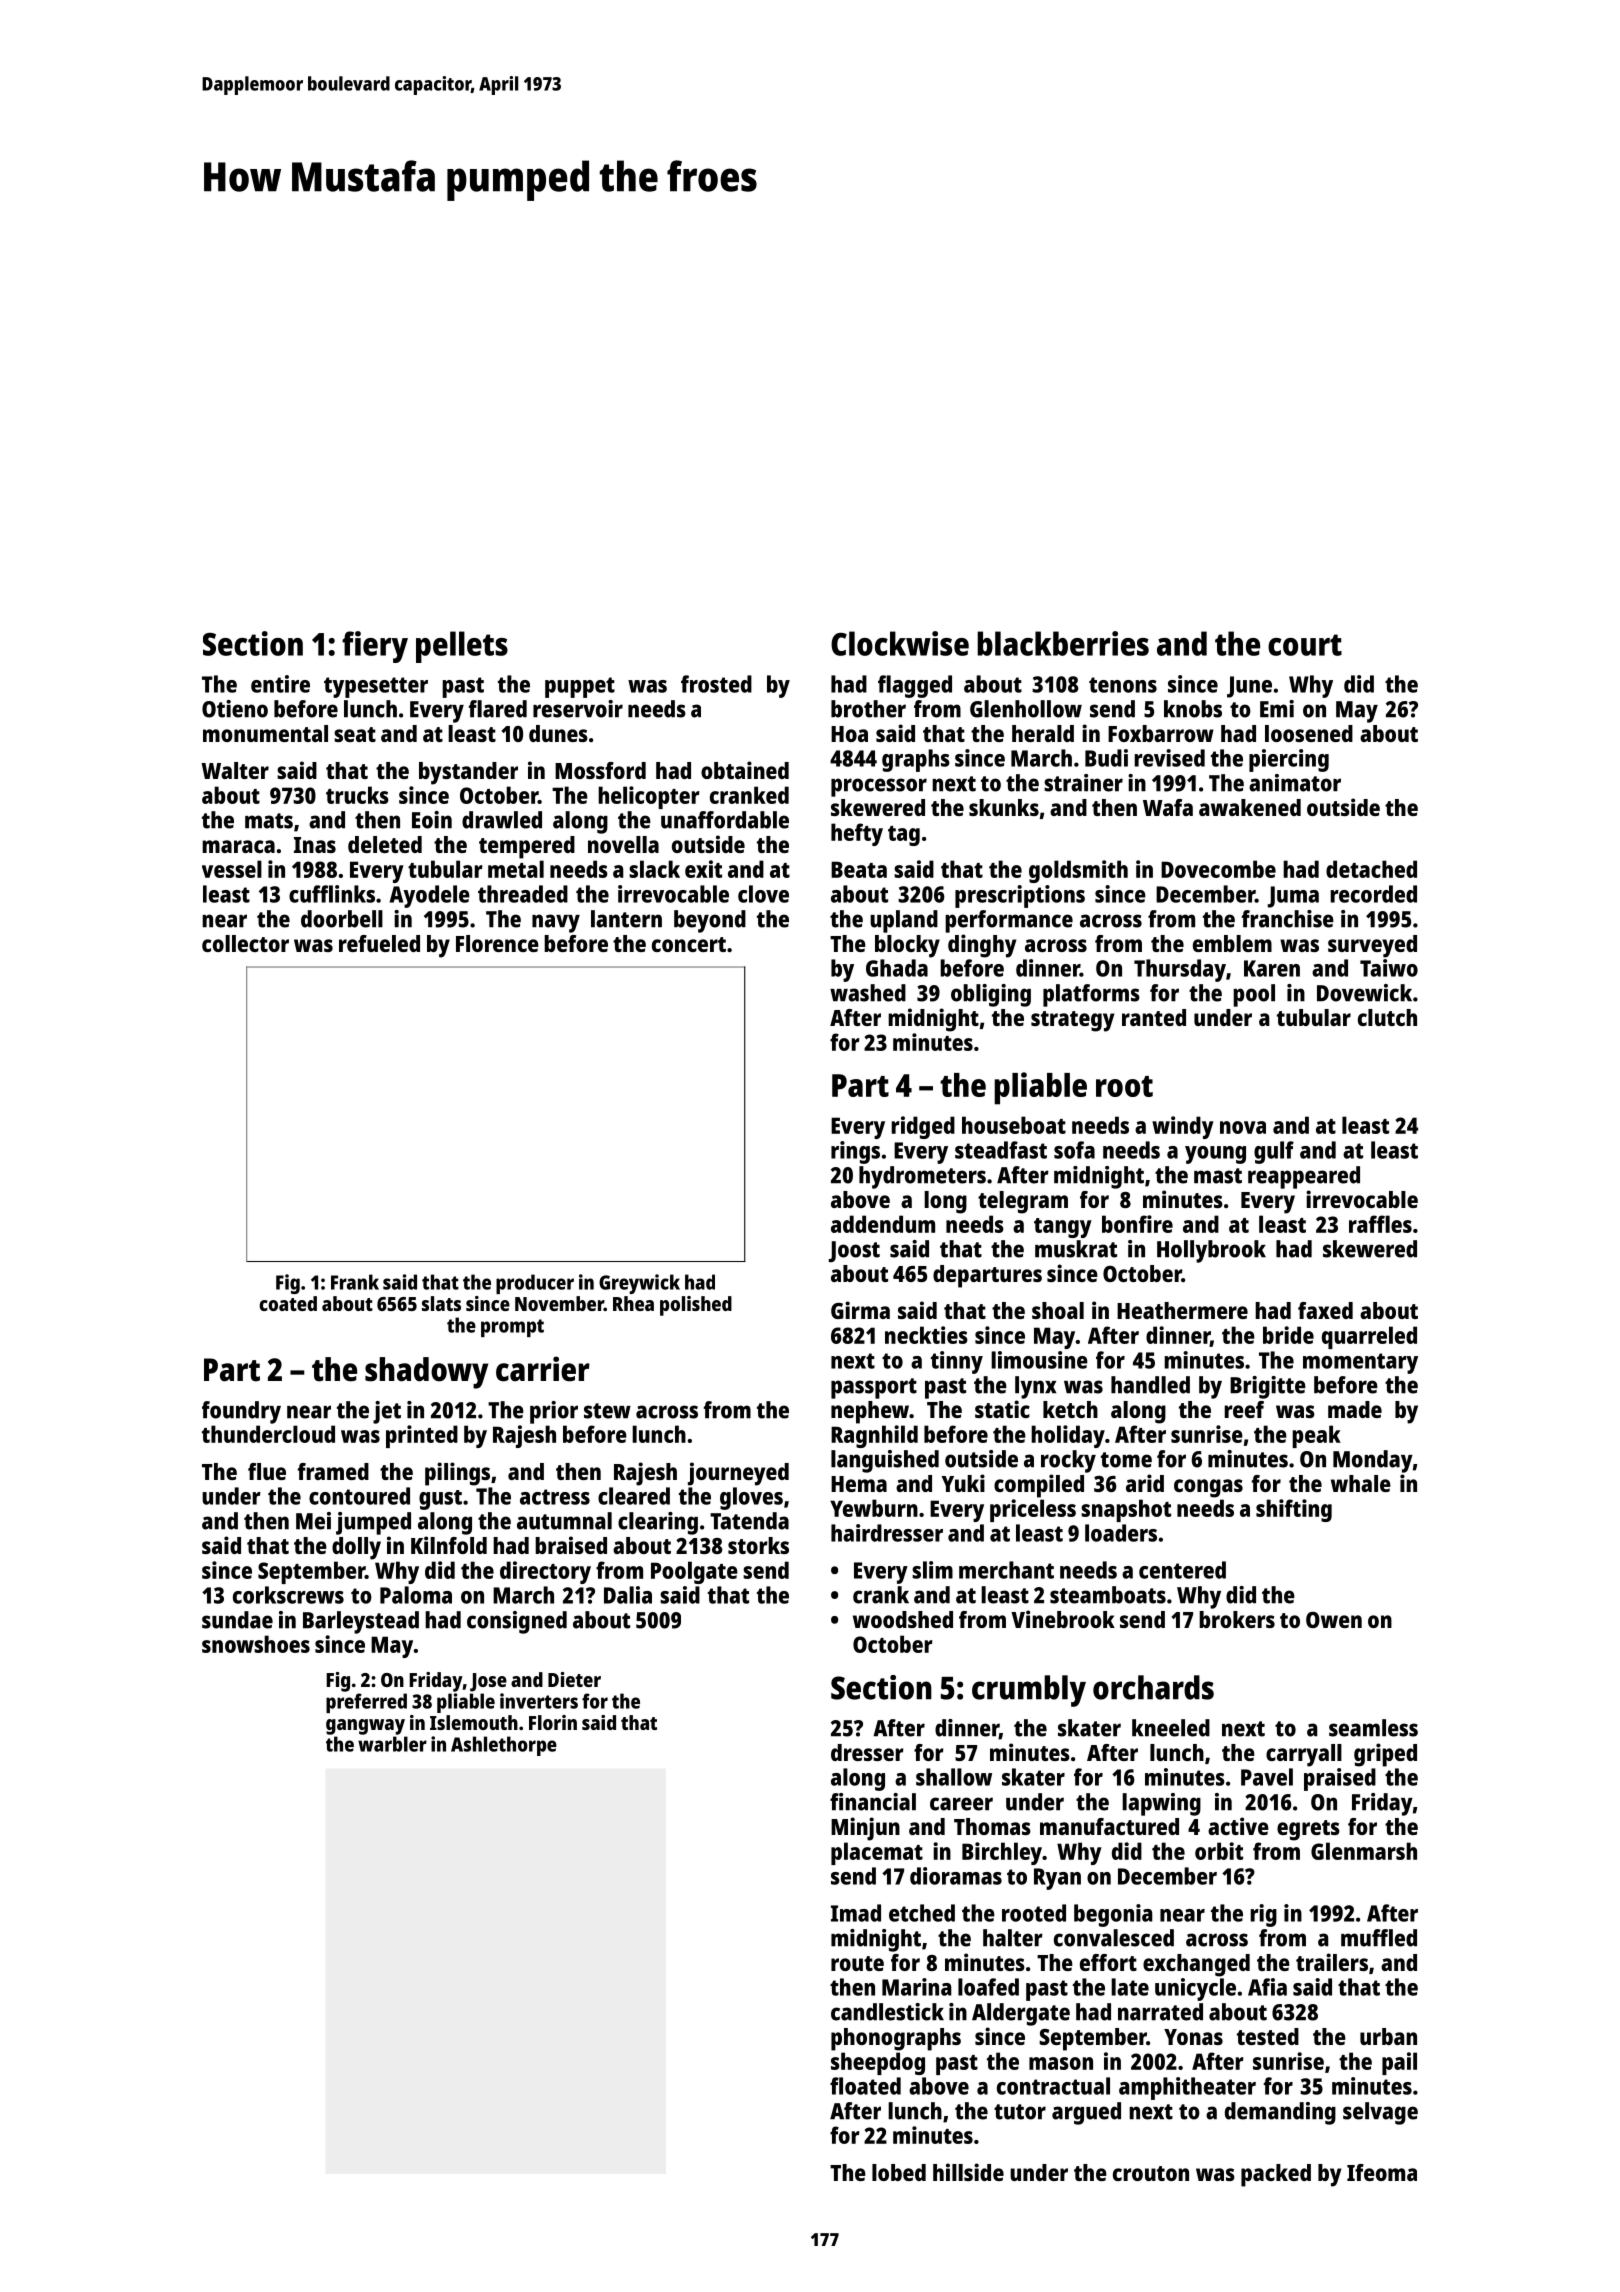  What do you see at coordinates (899, 2172) in the image?
I see `lobed` at bounding box center [899, 2172].
